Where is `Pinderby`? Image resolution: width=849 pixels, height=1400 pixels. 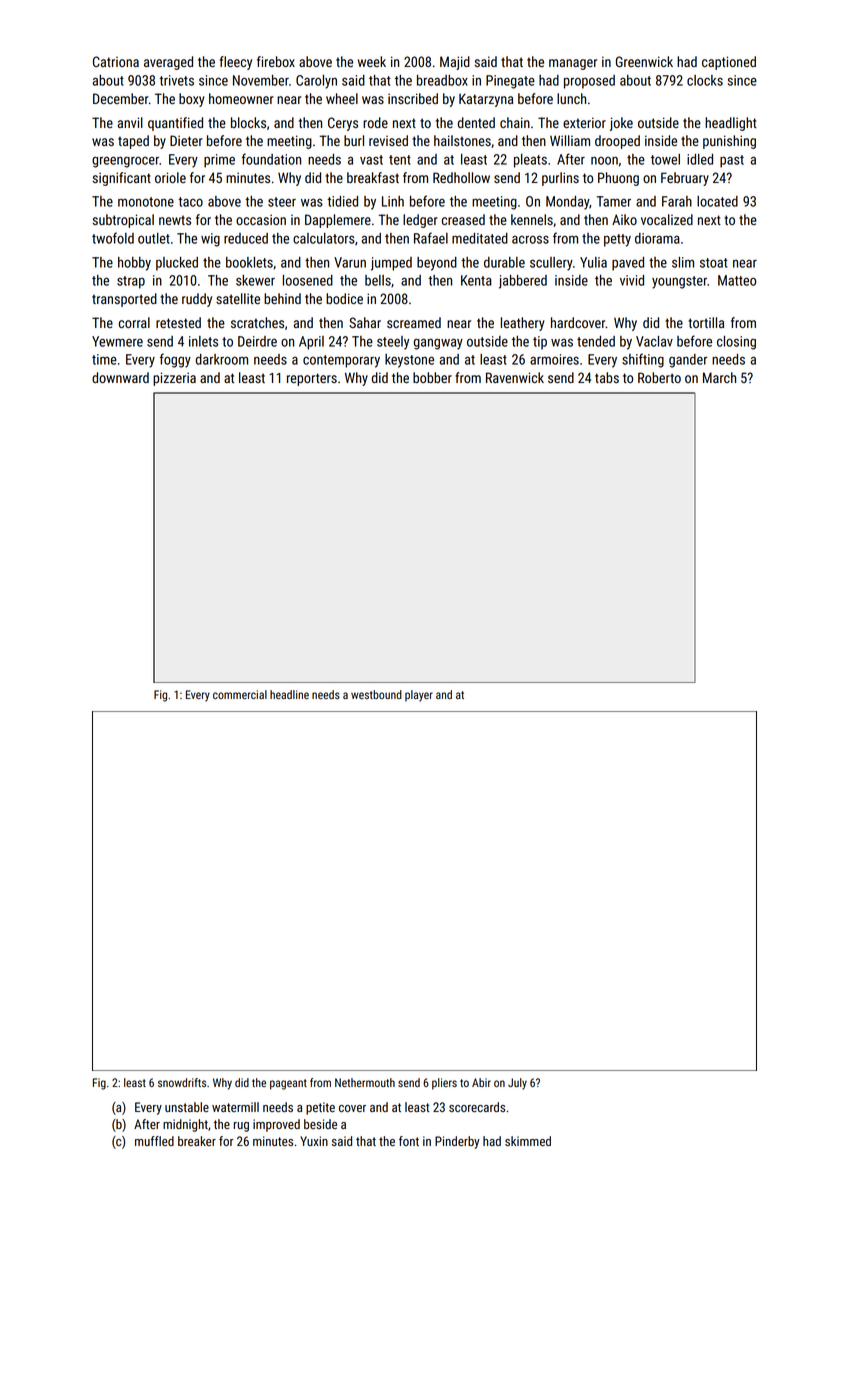
Pinderby is located at coordinates (457, 1142).
